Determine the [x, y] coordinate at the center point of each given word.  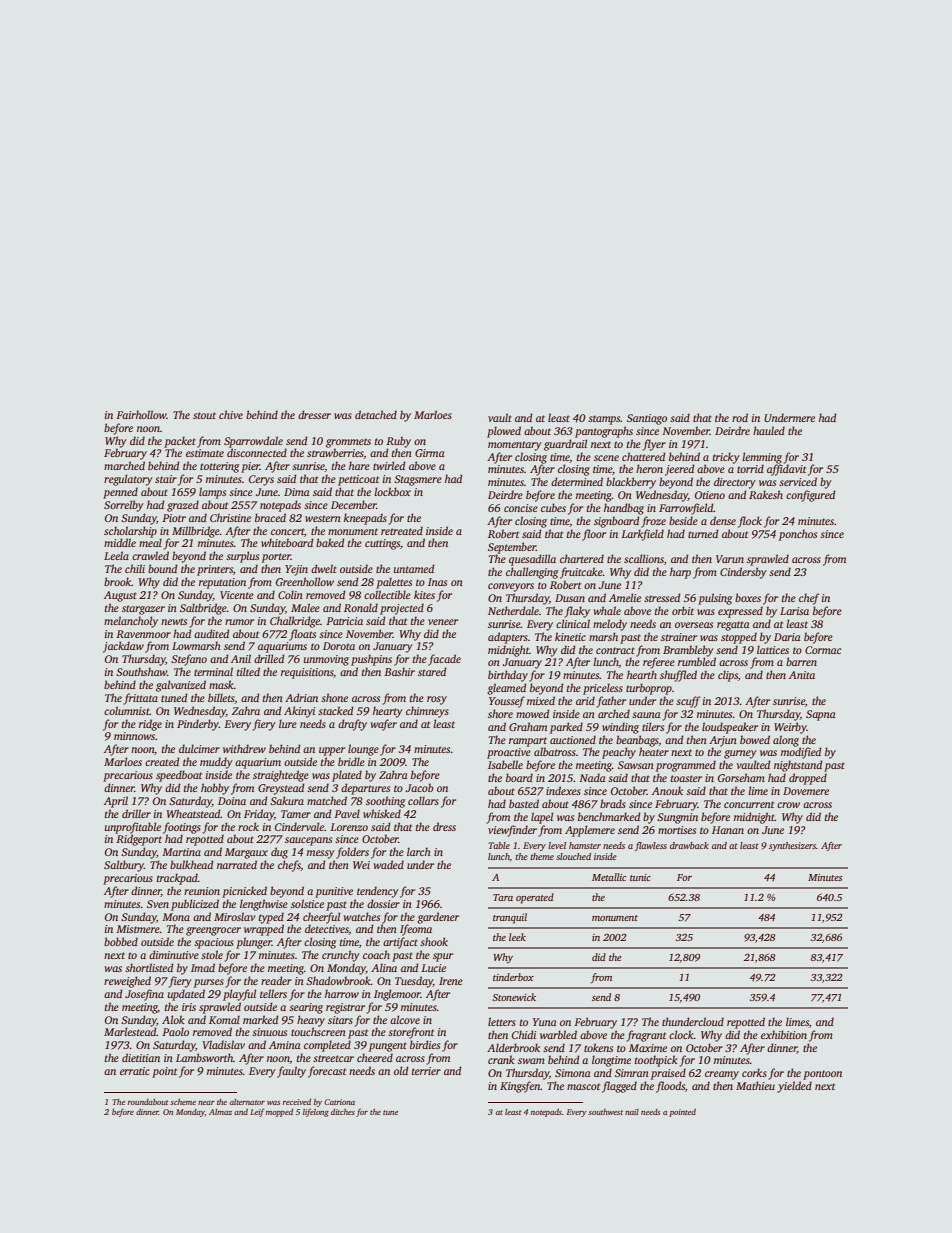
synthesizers [792, 846]
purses [209, 983]
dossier [383, 903]
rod [740, 417]
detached [376, 414]
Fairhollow [141, 414]
